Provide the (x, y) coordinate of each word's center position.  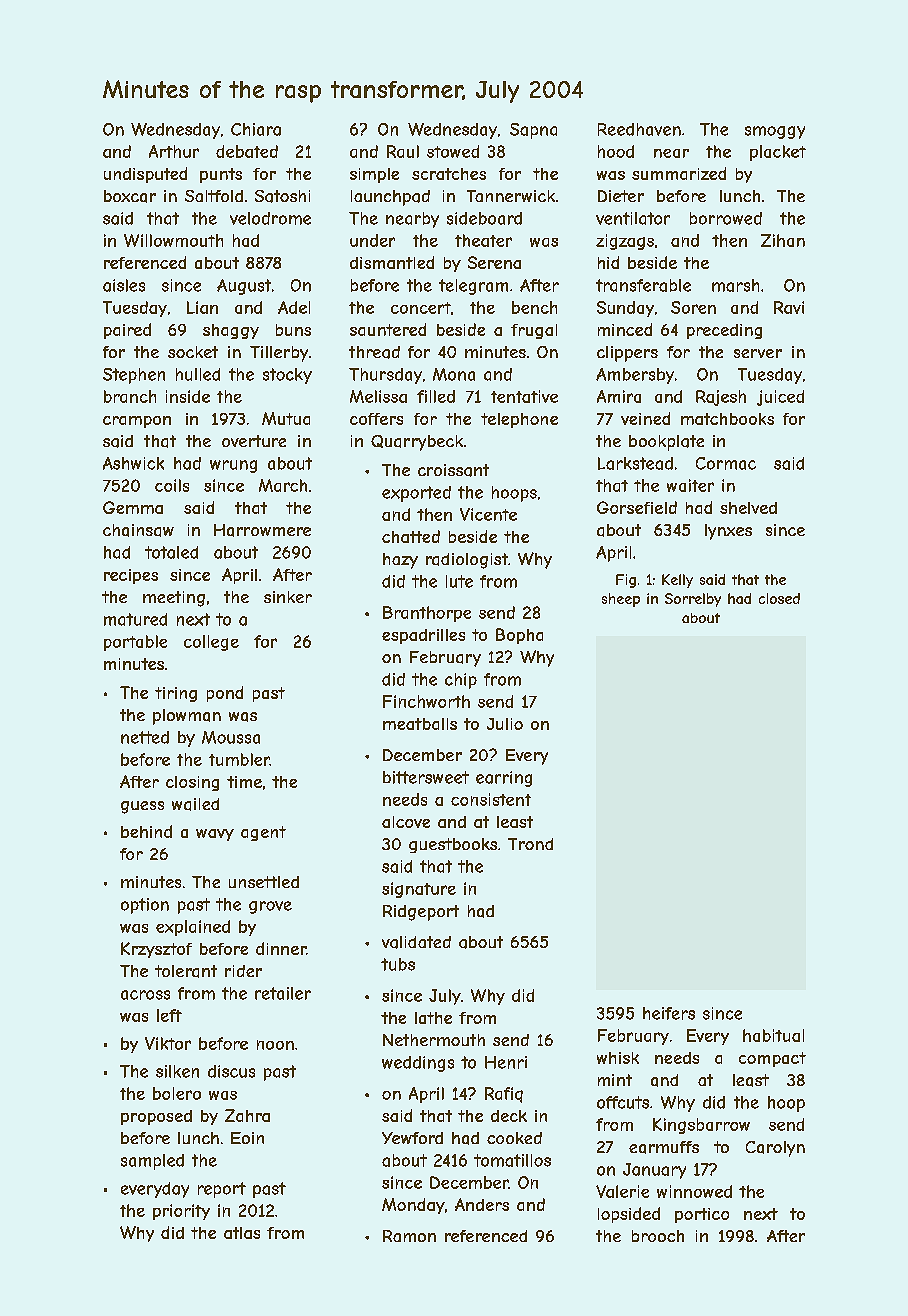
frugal (534, 331)
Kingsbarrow (701, 1126)
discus (231, 1071)
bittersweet (426, 777)
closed (779, 598)
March (283, 485)
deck (509, 1116)
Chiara (256, 129)
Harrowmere (262, 530)
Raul (403, 151)
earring (504, 779)
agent (263, 833)
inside (188, 396)
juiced (780, 398)
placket (778, 153)
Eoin (247, 1138)
